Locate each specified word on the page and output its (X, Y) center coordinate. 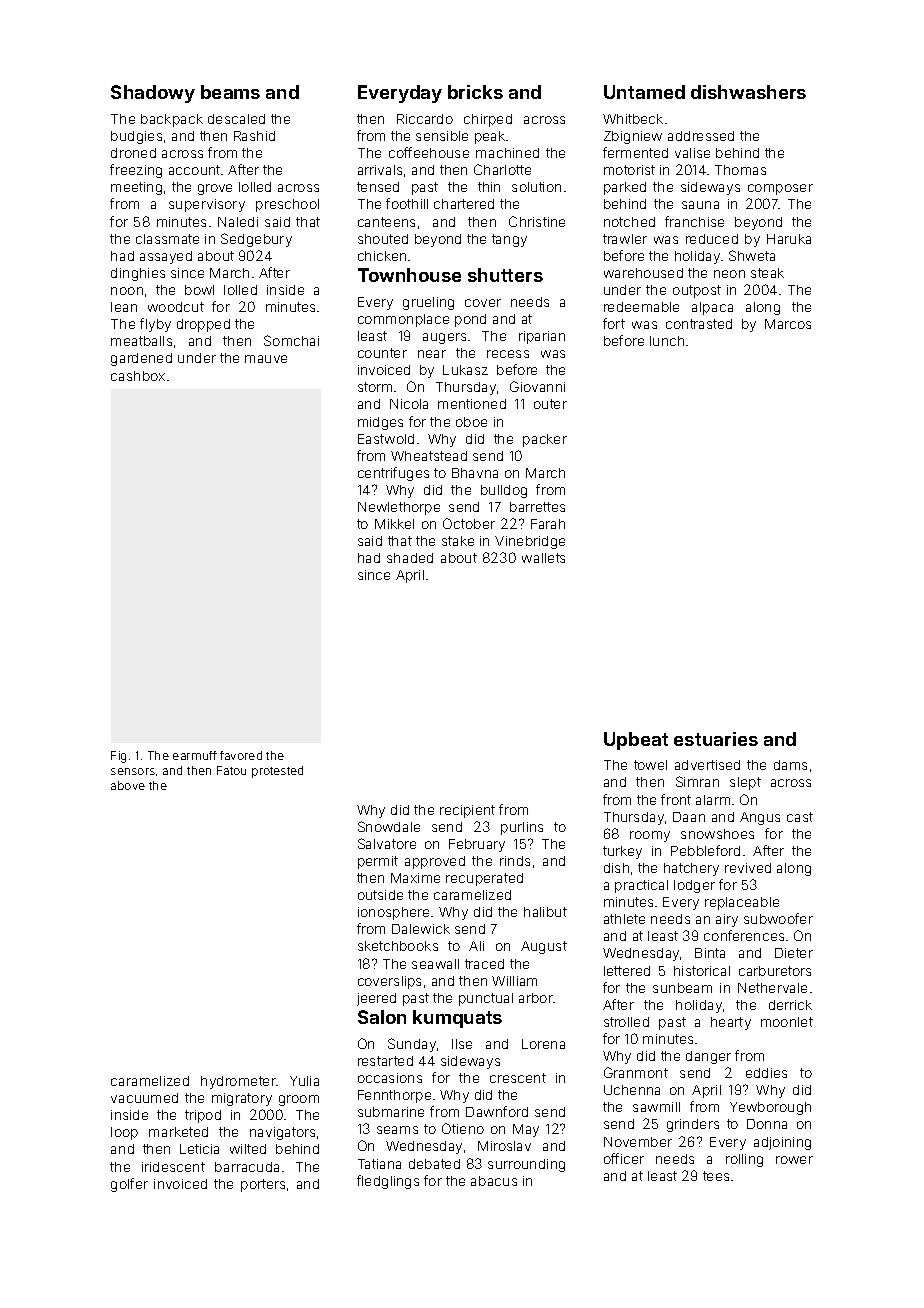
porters (263, 1185)
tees (716, 1176)
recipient (467, 811)
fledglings (388, 1182)
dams (790, 765)
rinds (515, 861)
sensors (133, 771)
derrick (790, 1005)
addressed (701, 136)
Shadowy (153, 94)
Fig (118, 757)
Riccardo (425, 119)
